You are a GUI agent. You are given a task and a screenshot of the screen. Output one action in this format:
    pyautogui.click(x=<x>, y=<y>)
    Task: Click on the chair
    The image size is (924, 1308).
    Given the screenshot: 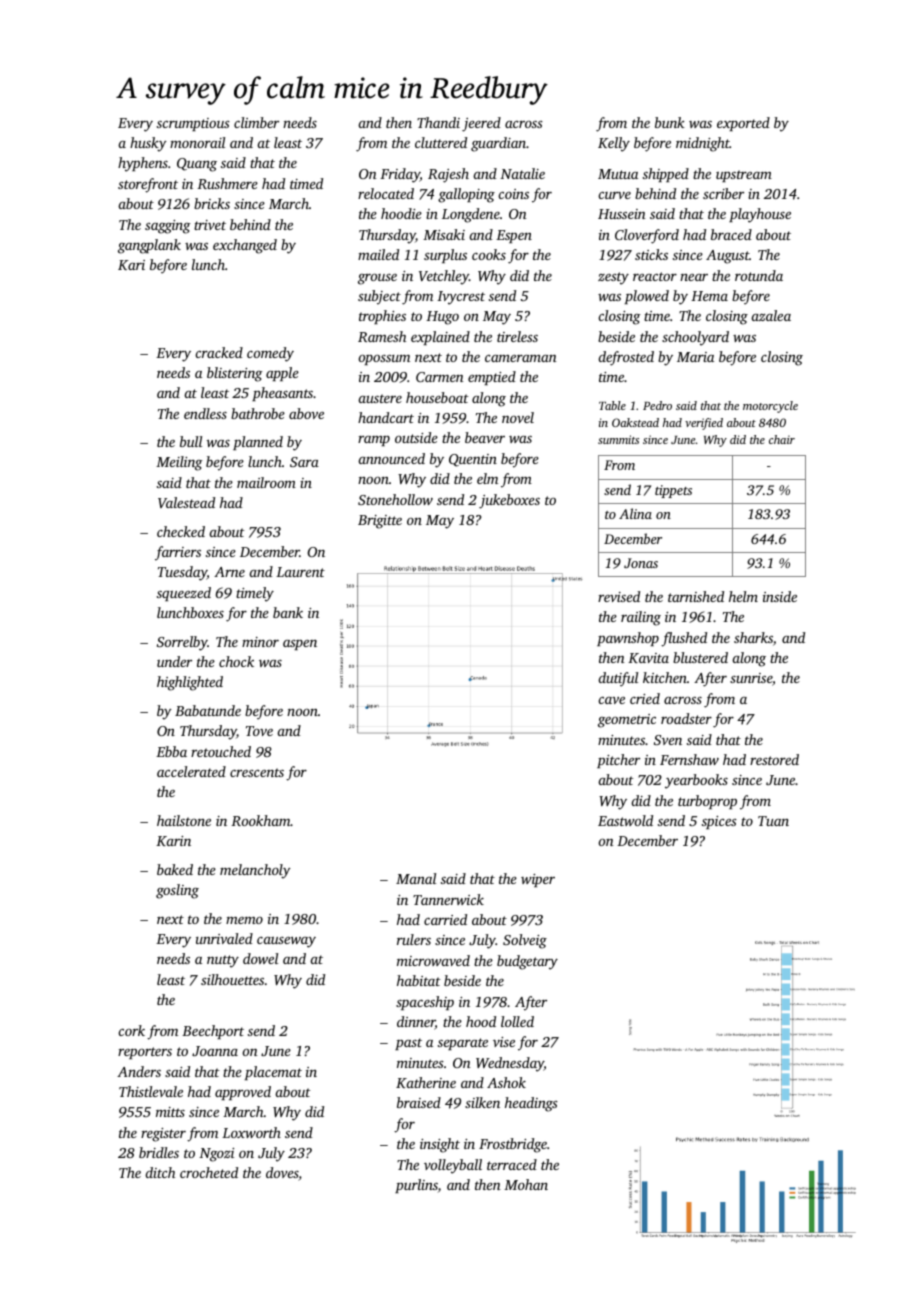 What is the action you would take?
    pyautogui.click(x=782, y=439)
